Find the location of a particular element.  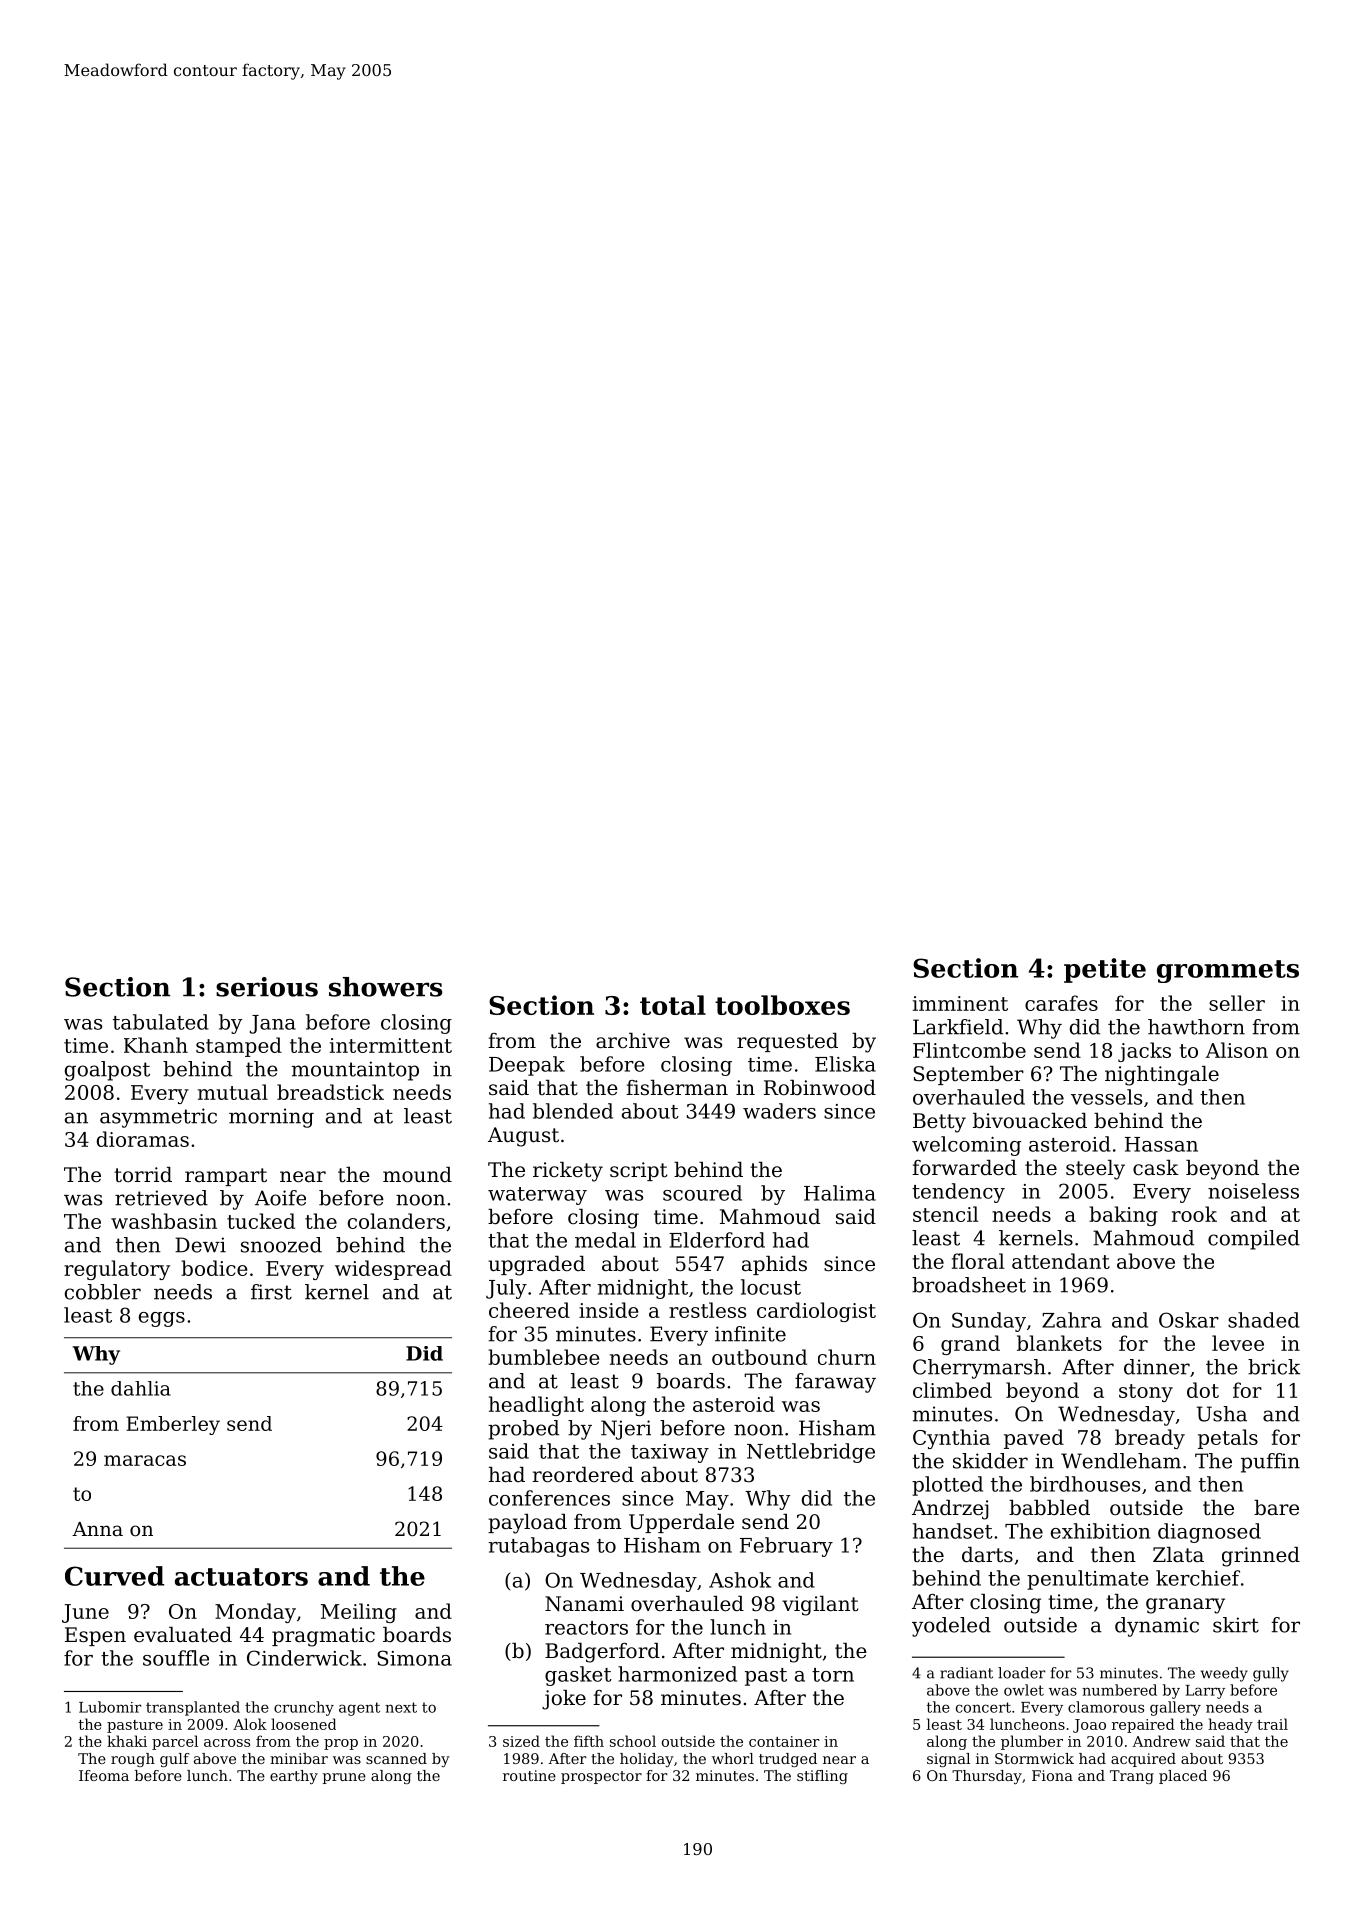

total is located at coordinates (673, 1005).
